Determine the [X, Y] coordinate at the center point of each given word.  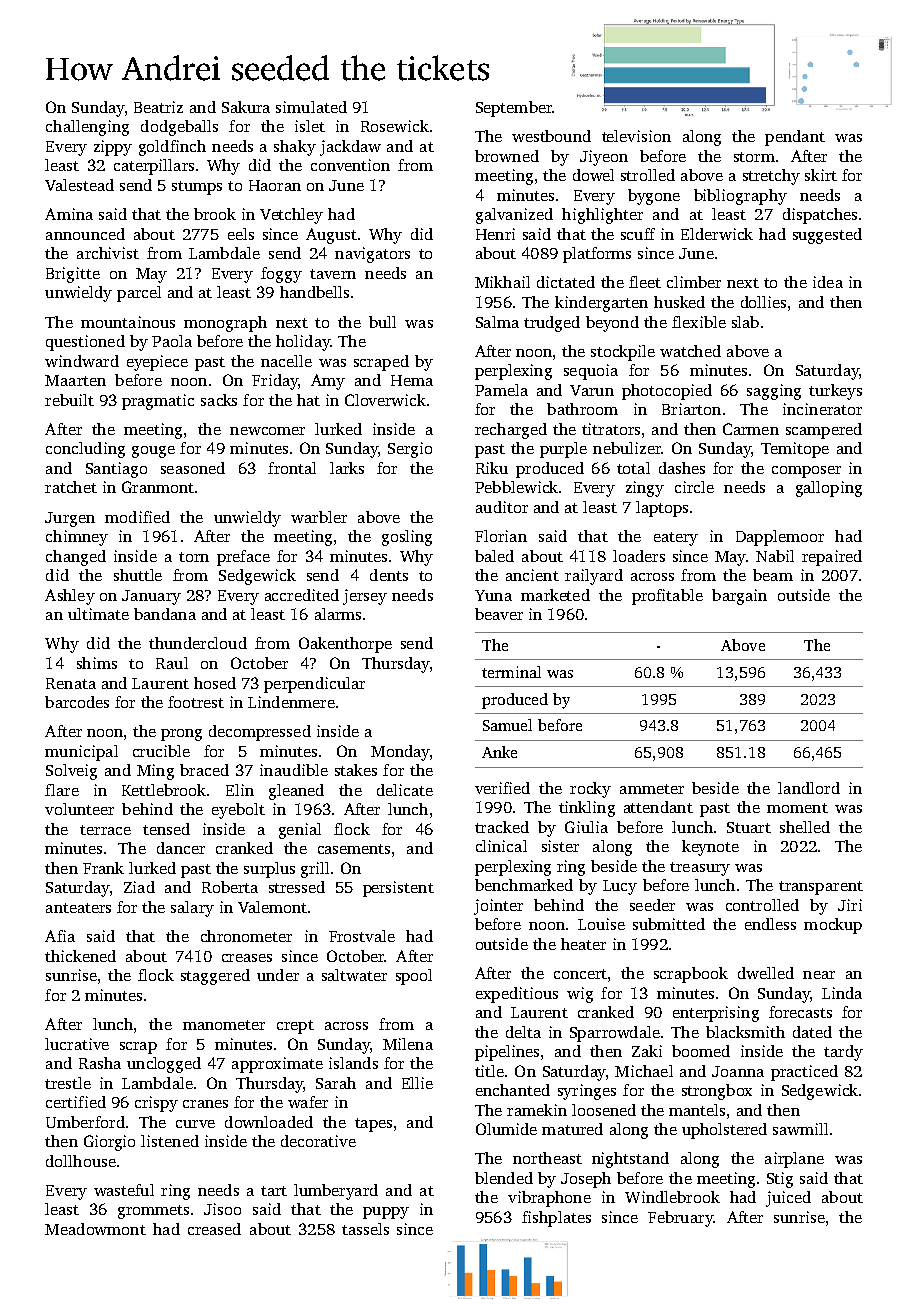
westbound [551, 136]
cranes [205, 1104]
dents [389, 575]
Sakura [246, 107]
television [636, 136]
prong [181, 735]
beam [773, 575]
